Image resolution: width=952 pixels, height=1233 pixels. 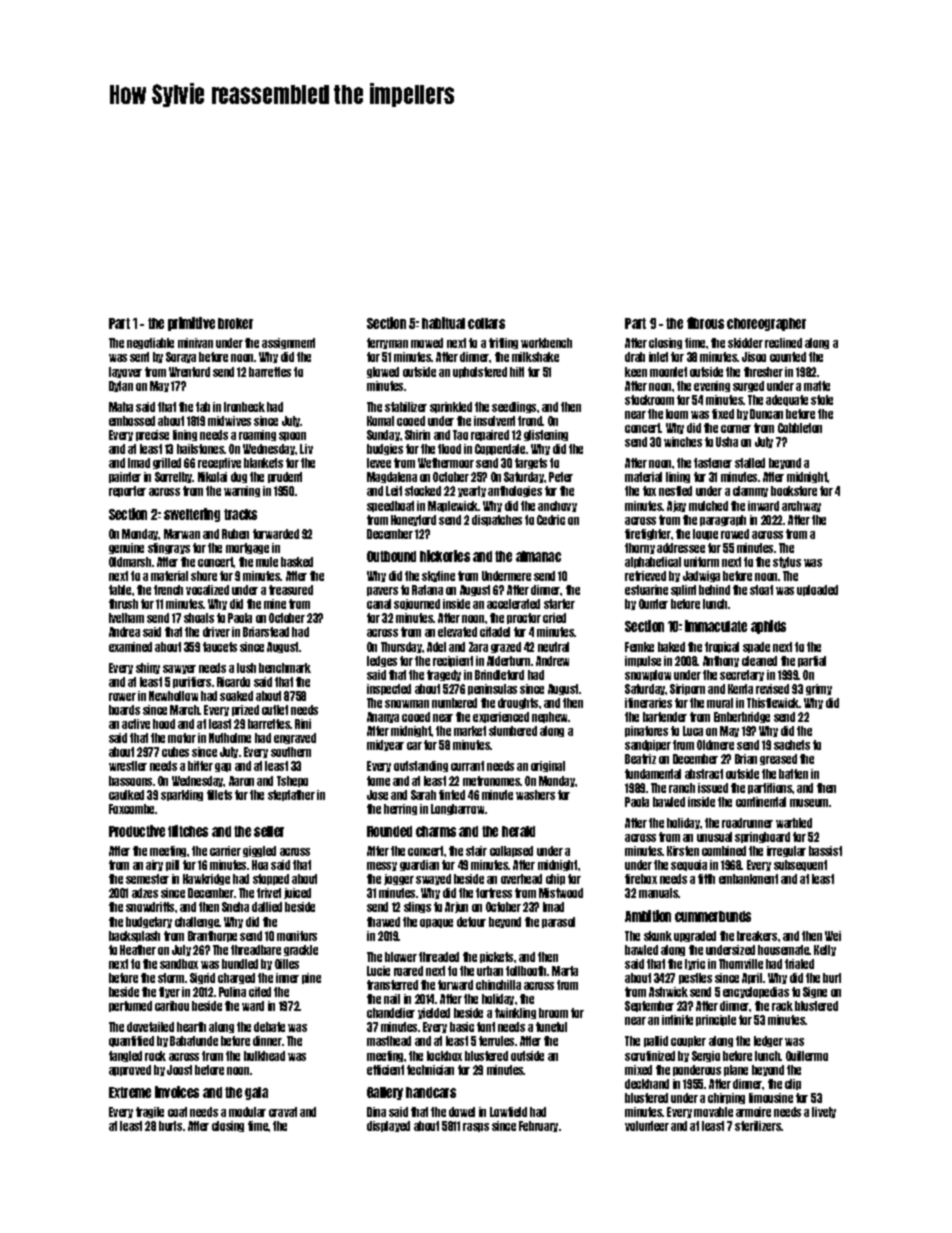 What do you see at coordinates (486, 323) in the screenshot?
I see `collars` at bounding box center [486, 323].
